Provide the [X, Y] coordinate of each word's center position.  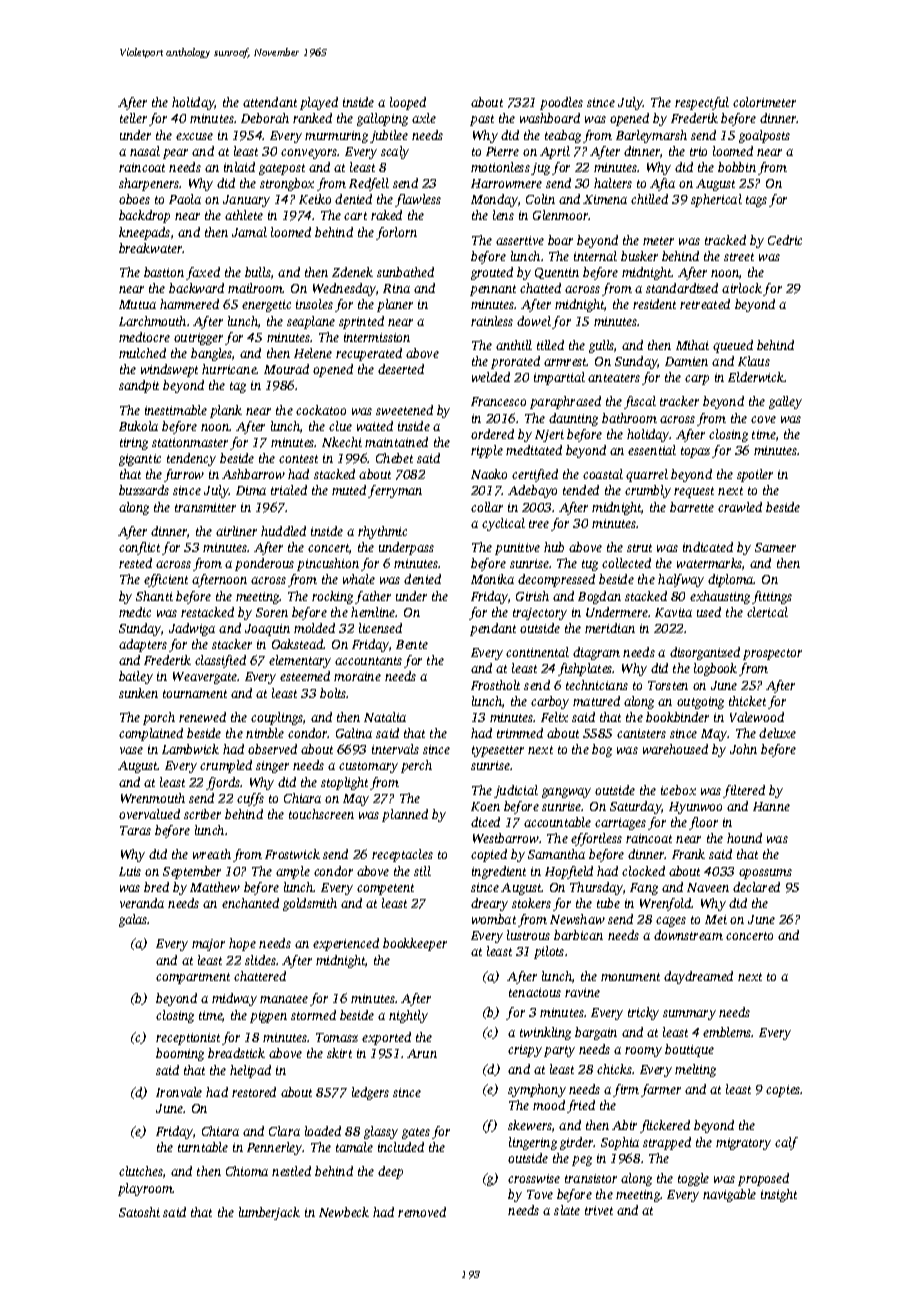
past [482, 120]
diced [485, 822]
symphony [537, 1090]
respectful [702, 103]
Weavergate [205, 678]
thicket [747, 701]
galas [133, 920]
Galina [354, 733]
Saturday [636, 807]
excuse [194, 136]
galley [785, 402]
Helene [313, 353]
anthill [514, 345]
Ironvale [179, 1092]
